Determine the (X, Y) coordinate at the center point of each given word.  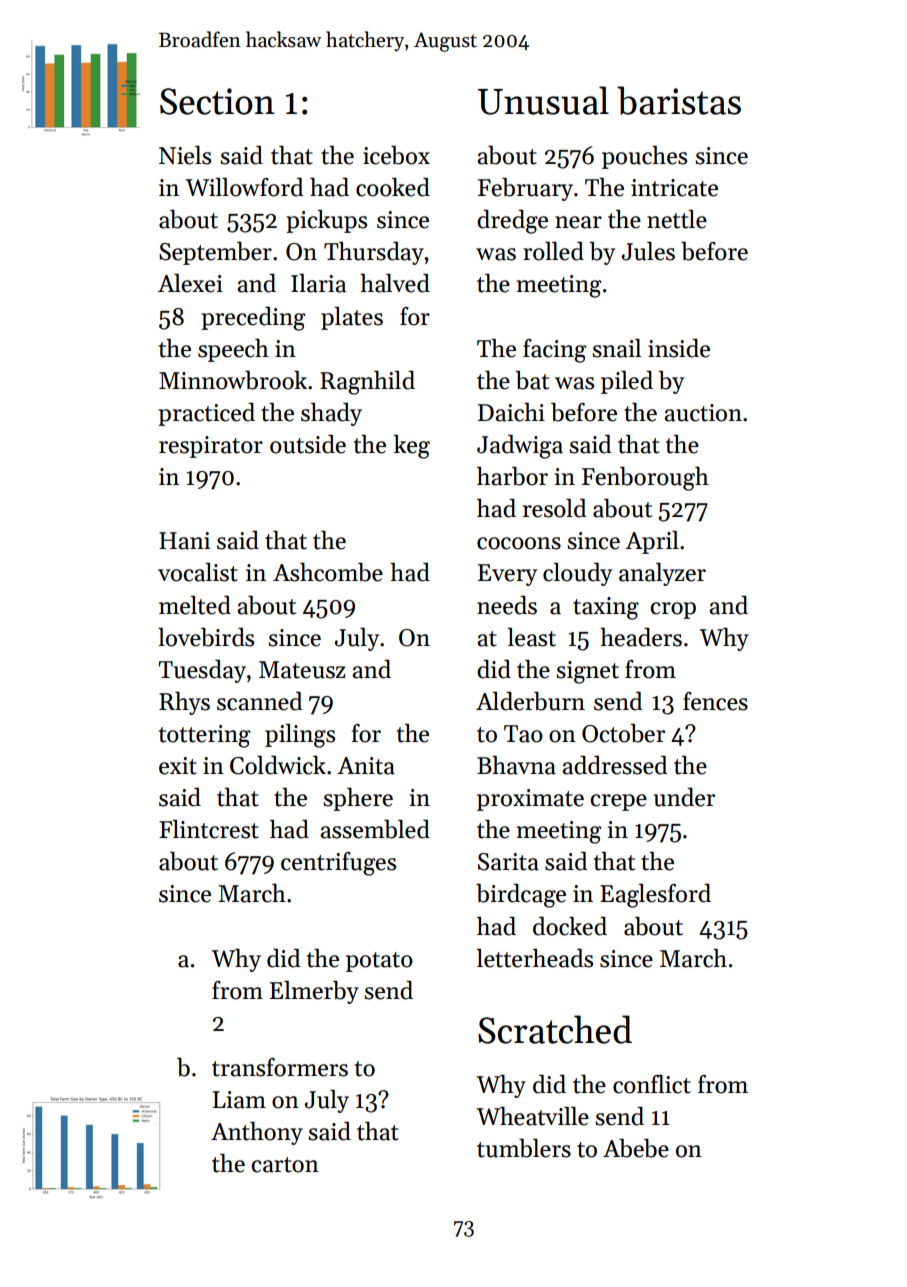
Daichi (511, 412)
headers (641, 637)
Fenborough (645, 479)
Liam (239, 1100)
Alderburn (530, 701)
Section (217, 101)
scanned (259, 701)
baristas (679, 100)
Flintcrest (209, 829)
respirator (211, 447)
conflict (652, 1084)
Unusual (543, 100)
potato (379, 962)
